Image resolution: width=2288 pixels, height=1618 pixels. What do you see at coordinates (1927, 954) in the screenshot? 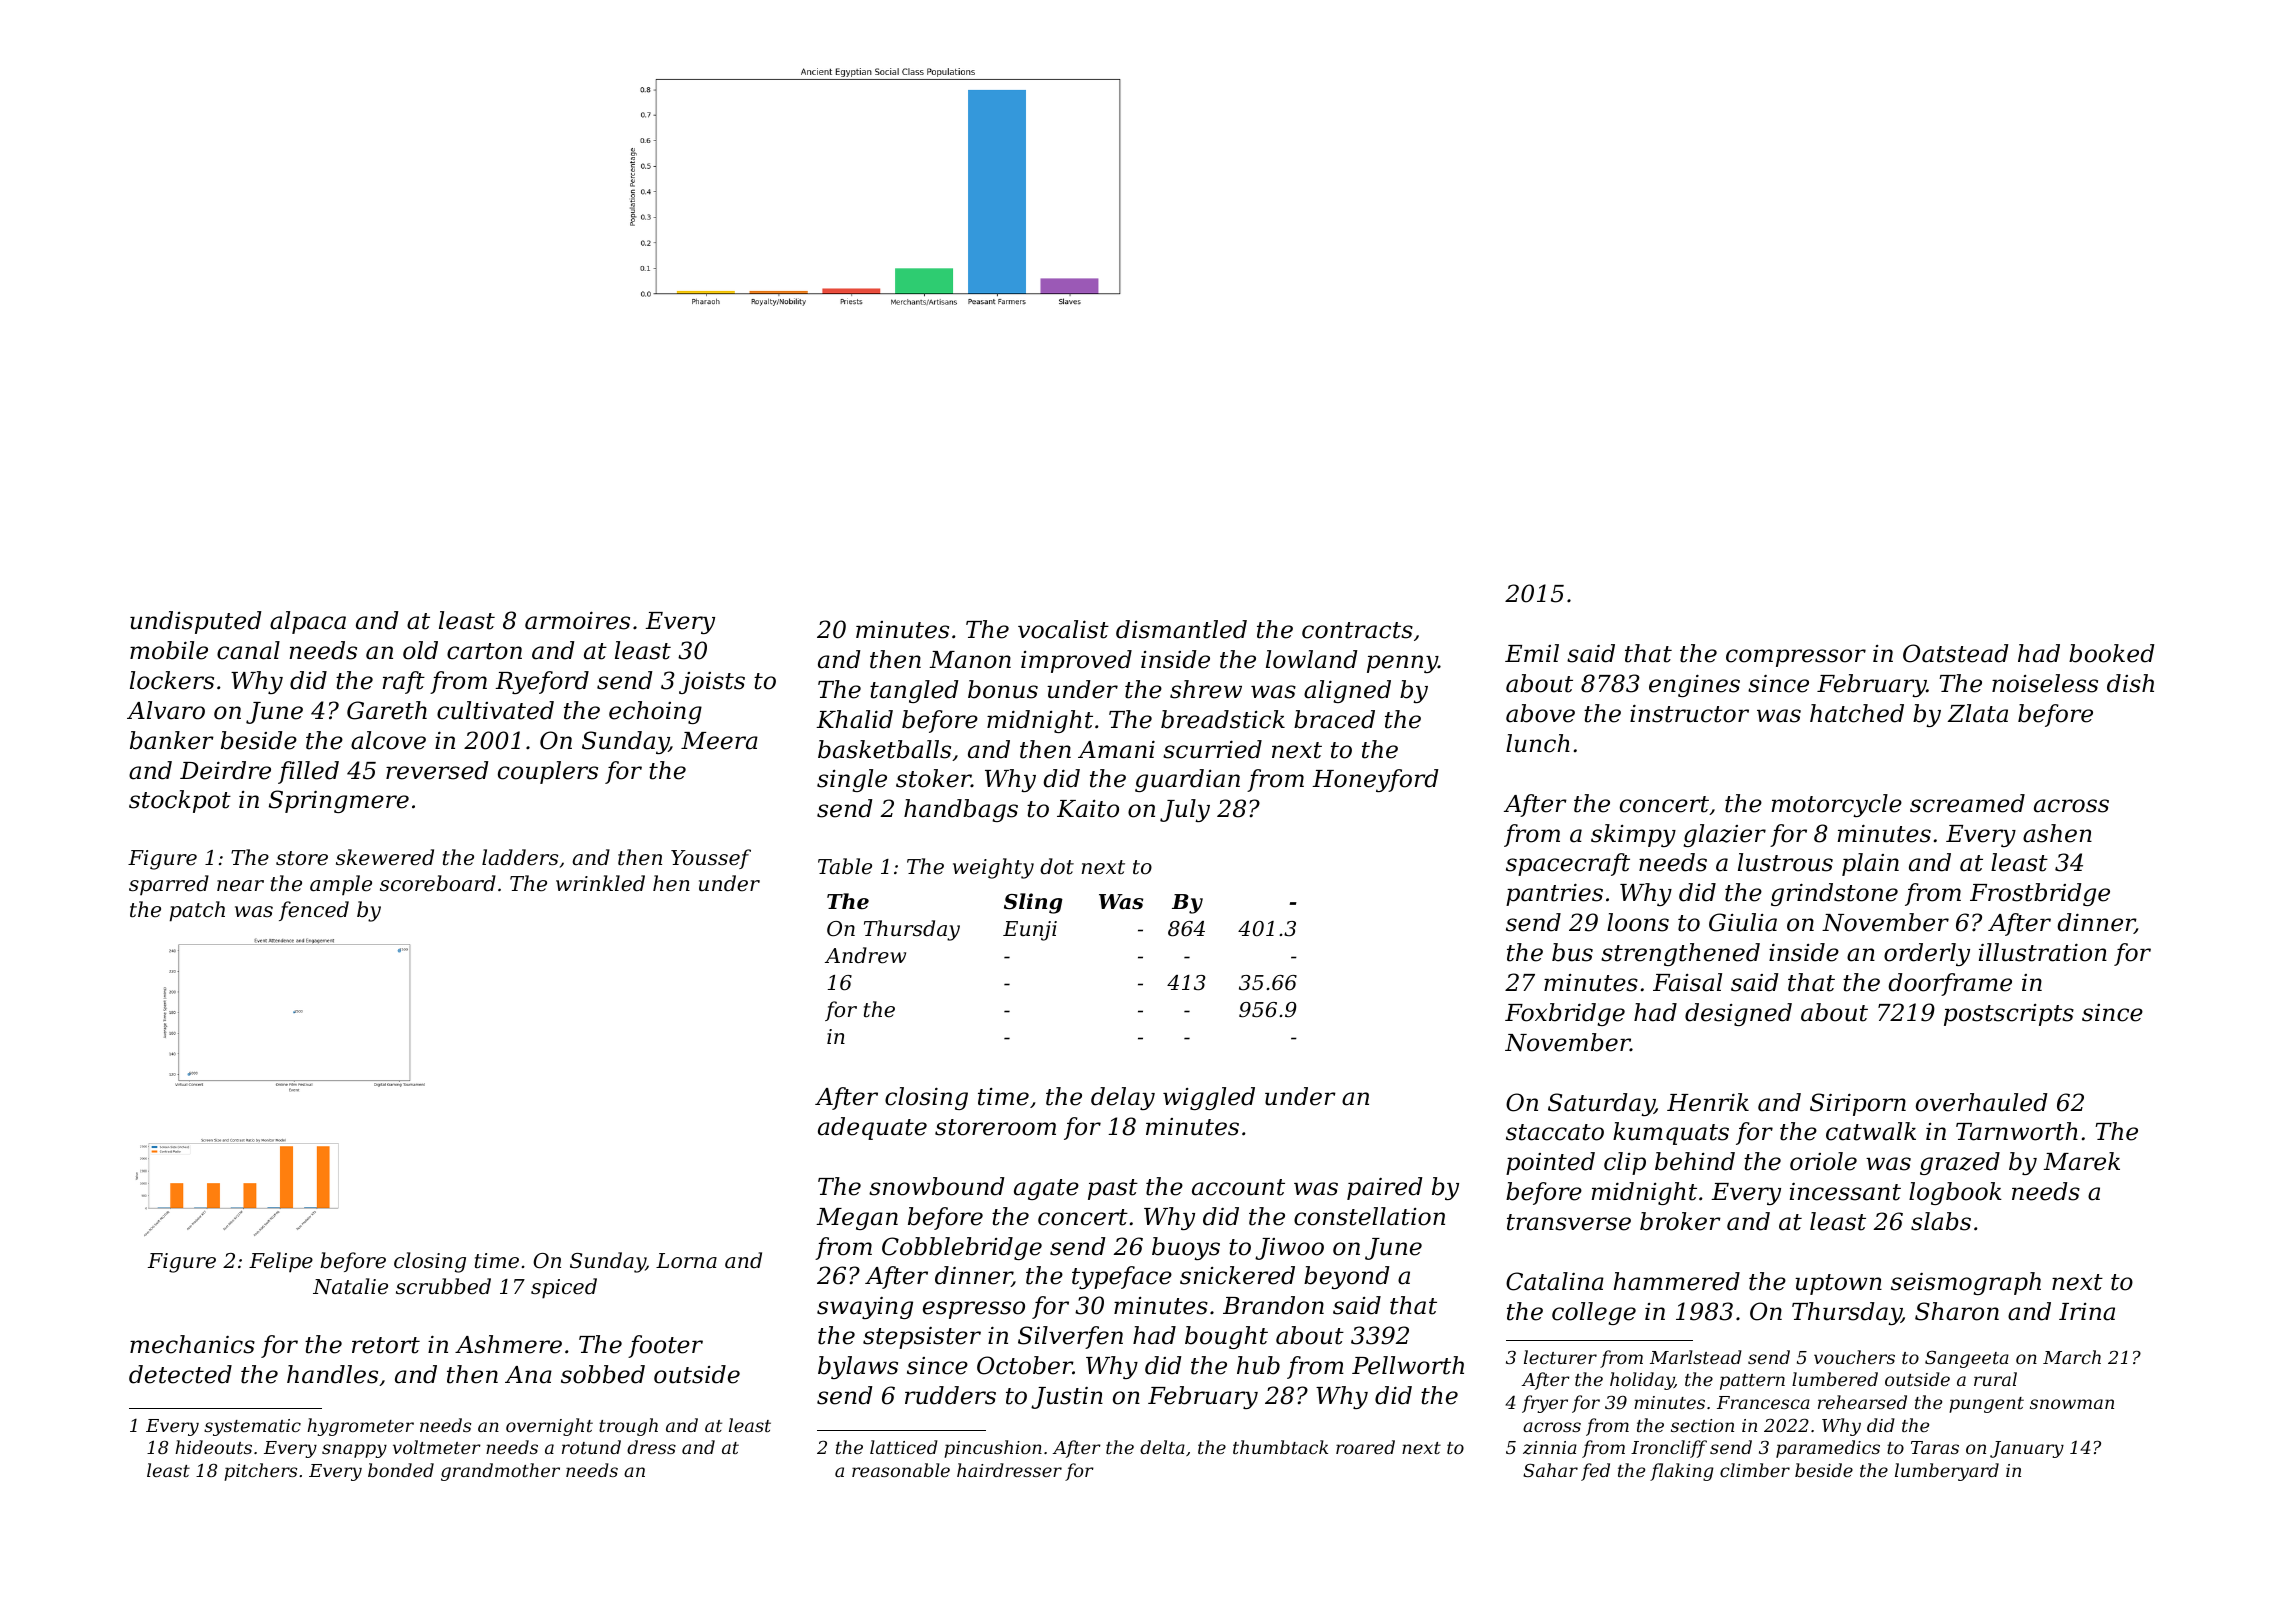
I see `orderly` at bounding box center [1927, 954].
